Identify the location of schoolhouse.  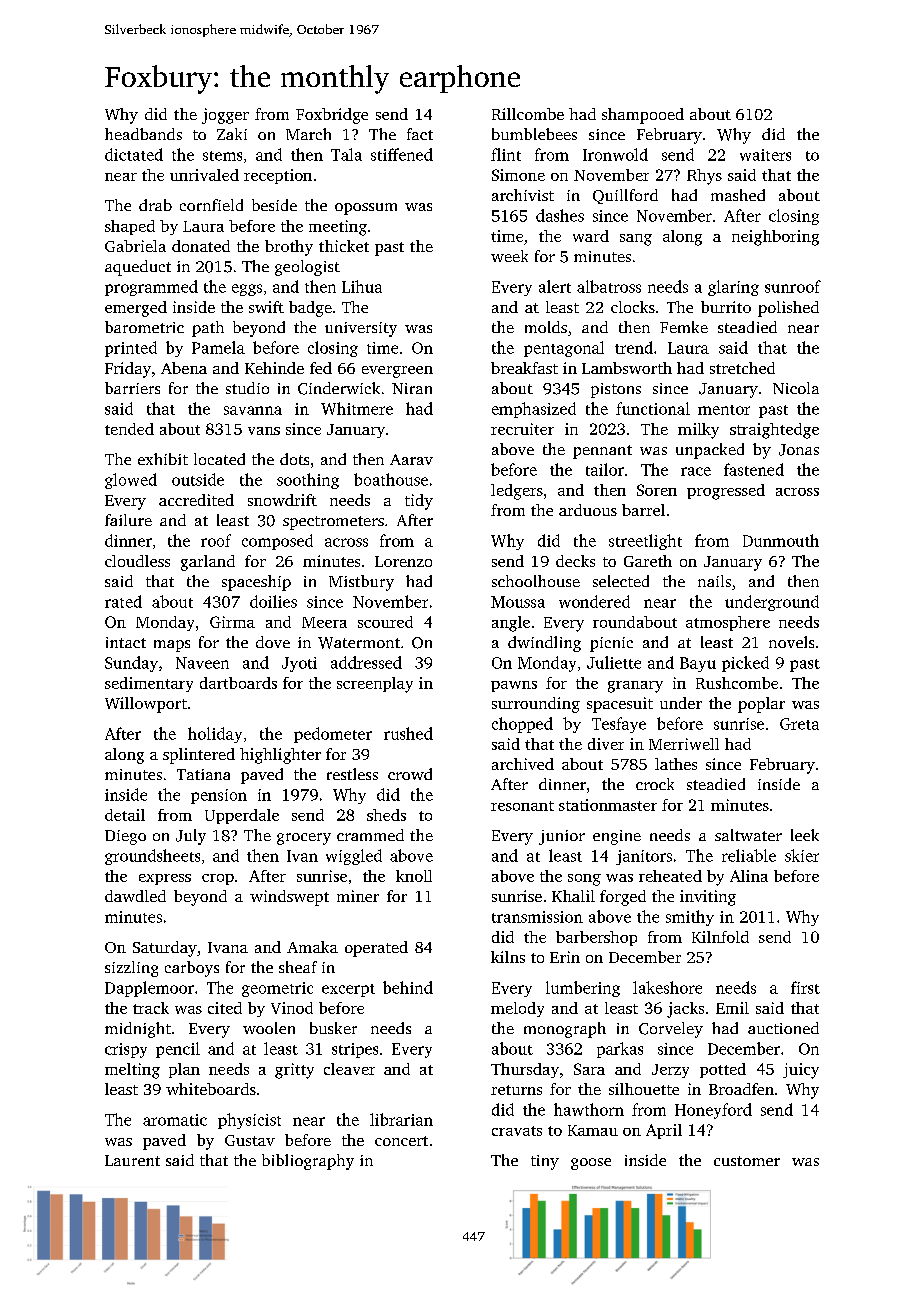
(536, 581).
